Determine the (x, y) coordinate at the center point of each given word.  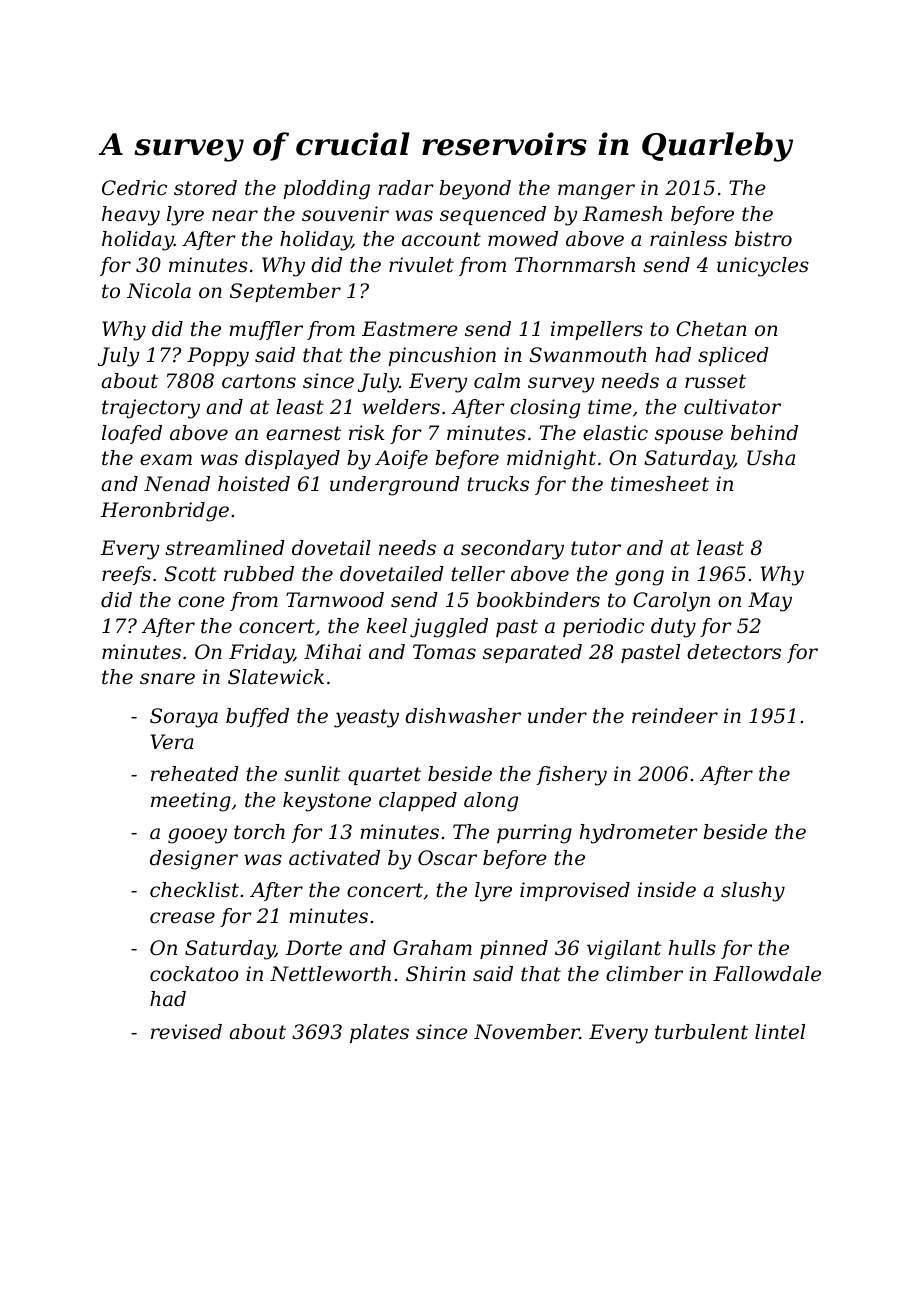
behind (764, 433)
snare (167, 679)
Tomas (444, 652)
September (285, 292)
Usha (771, 458)
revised (186, 1032)
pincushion (442, 356)
